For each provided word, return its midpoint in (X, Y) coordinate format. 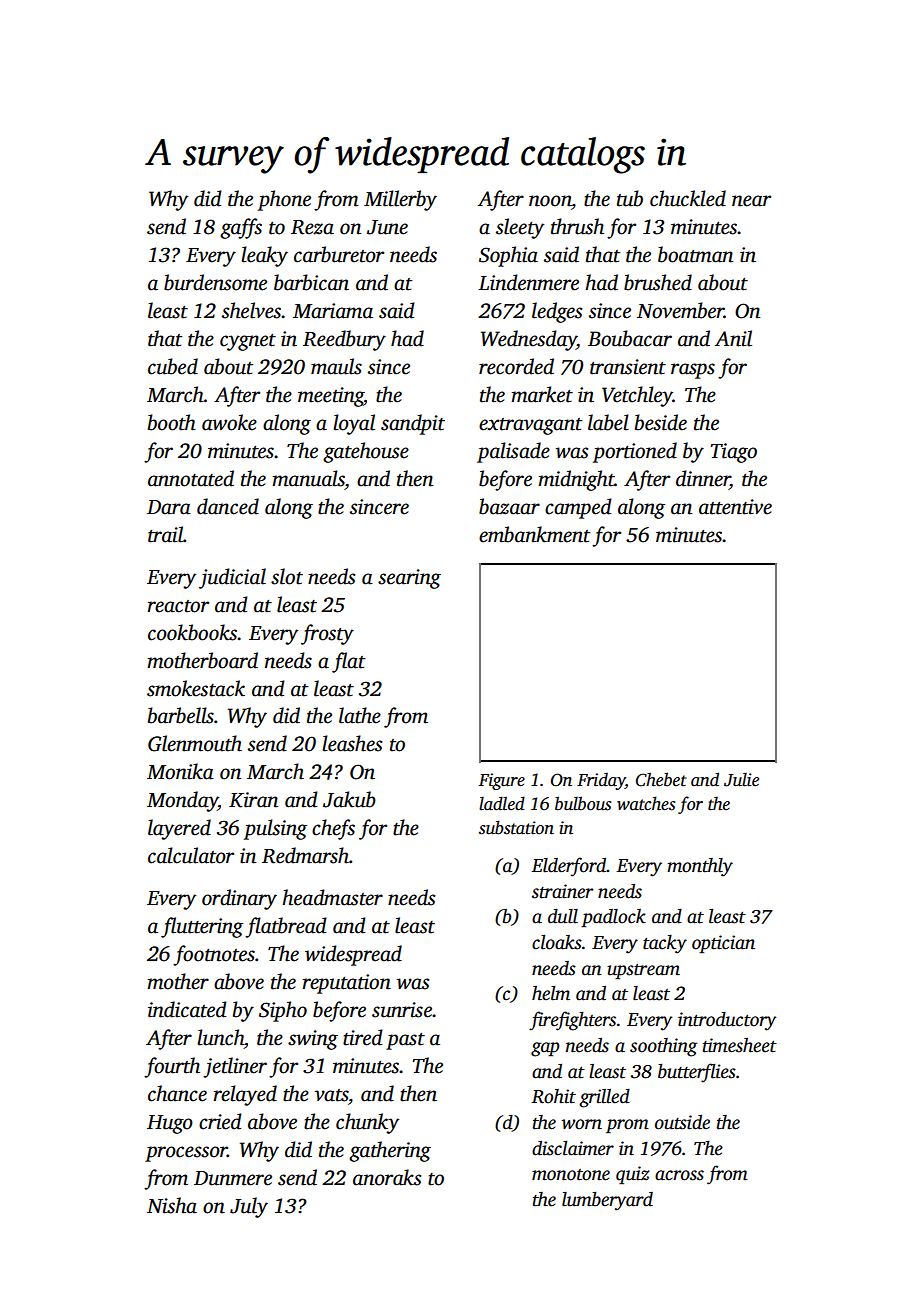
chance (177, 1093)
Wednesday (529, 340)
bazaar (509, 506)
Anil (733, 338)
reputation (346, 984)
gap (545, 1049)
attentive (735, 507)
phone (284, 200)
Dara (169, 507)
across (679, 1175)
